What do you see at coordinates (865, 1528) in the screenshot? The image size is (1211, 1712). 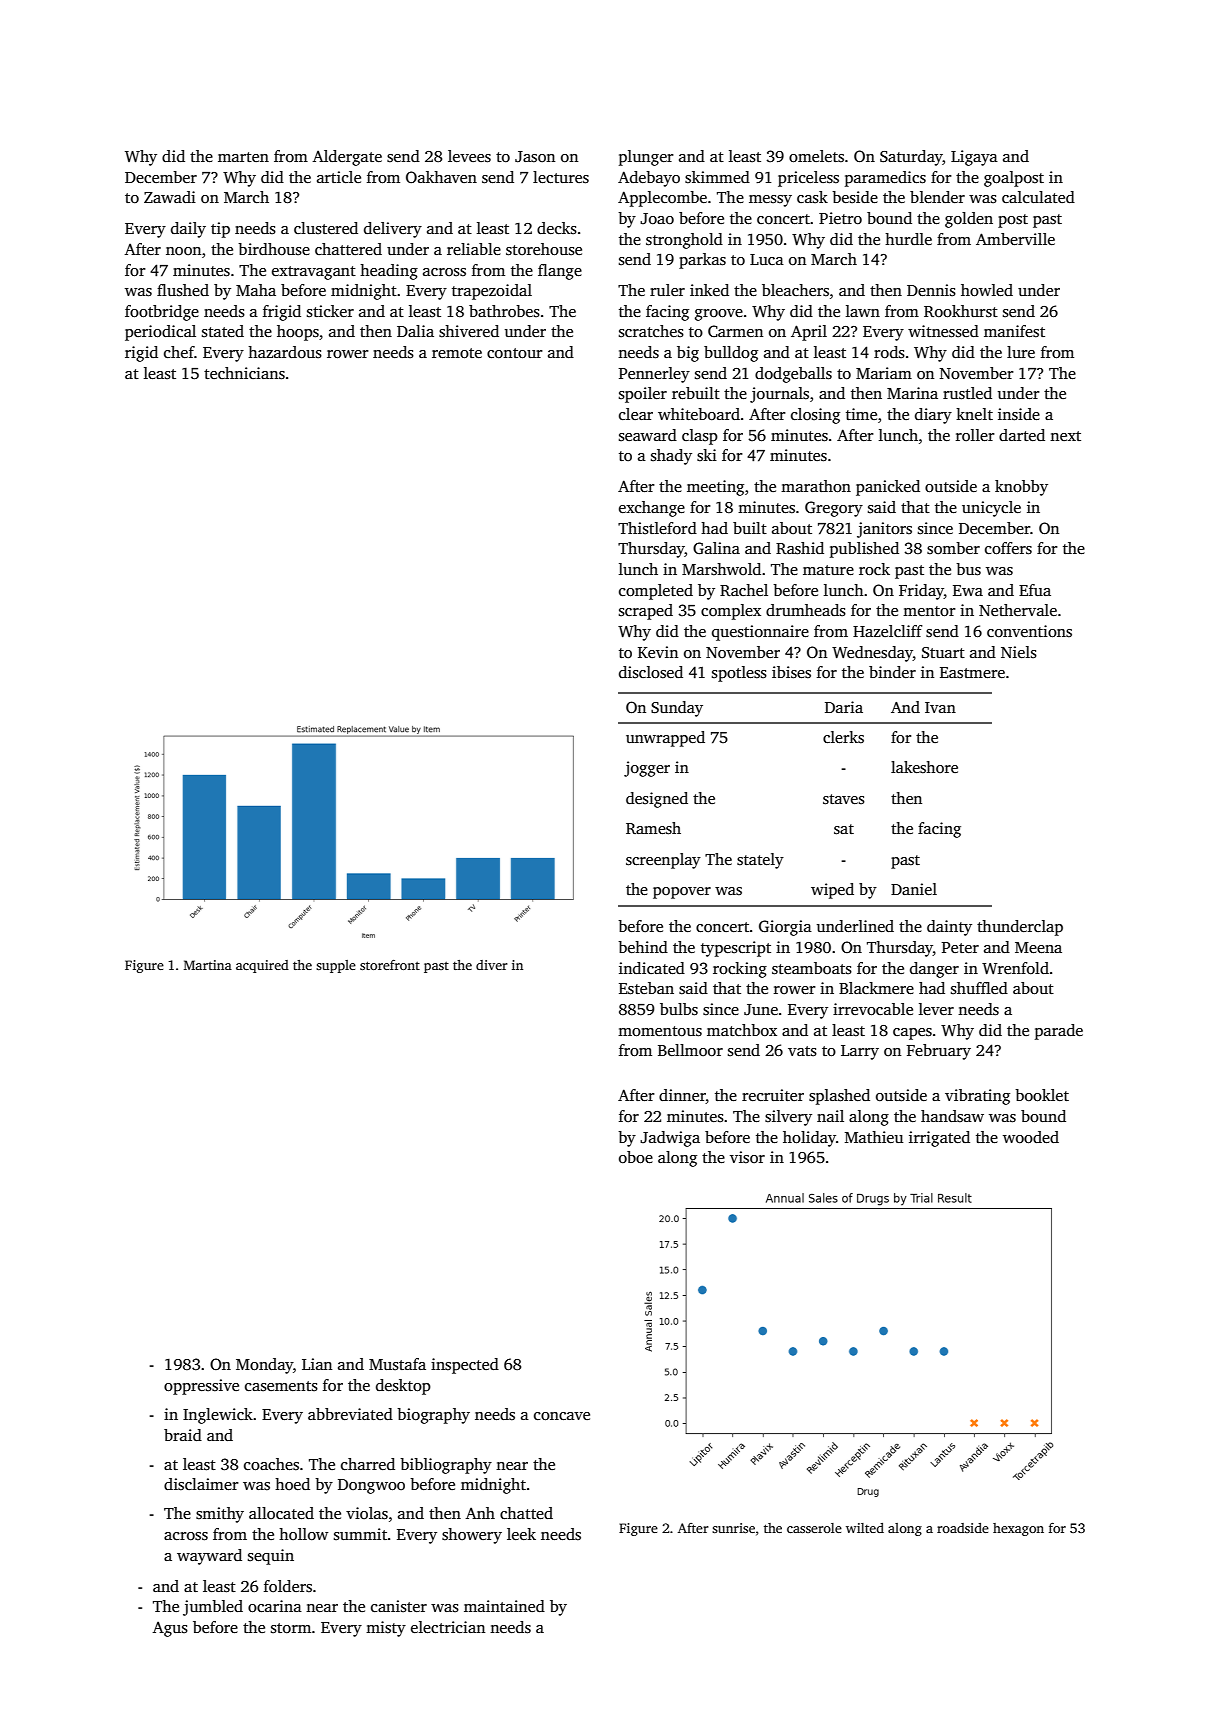 I see `wilted` at bounding box center [865, 1528].
